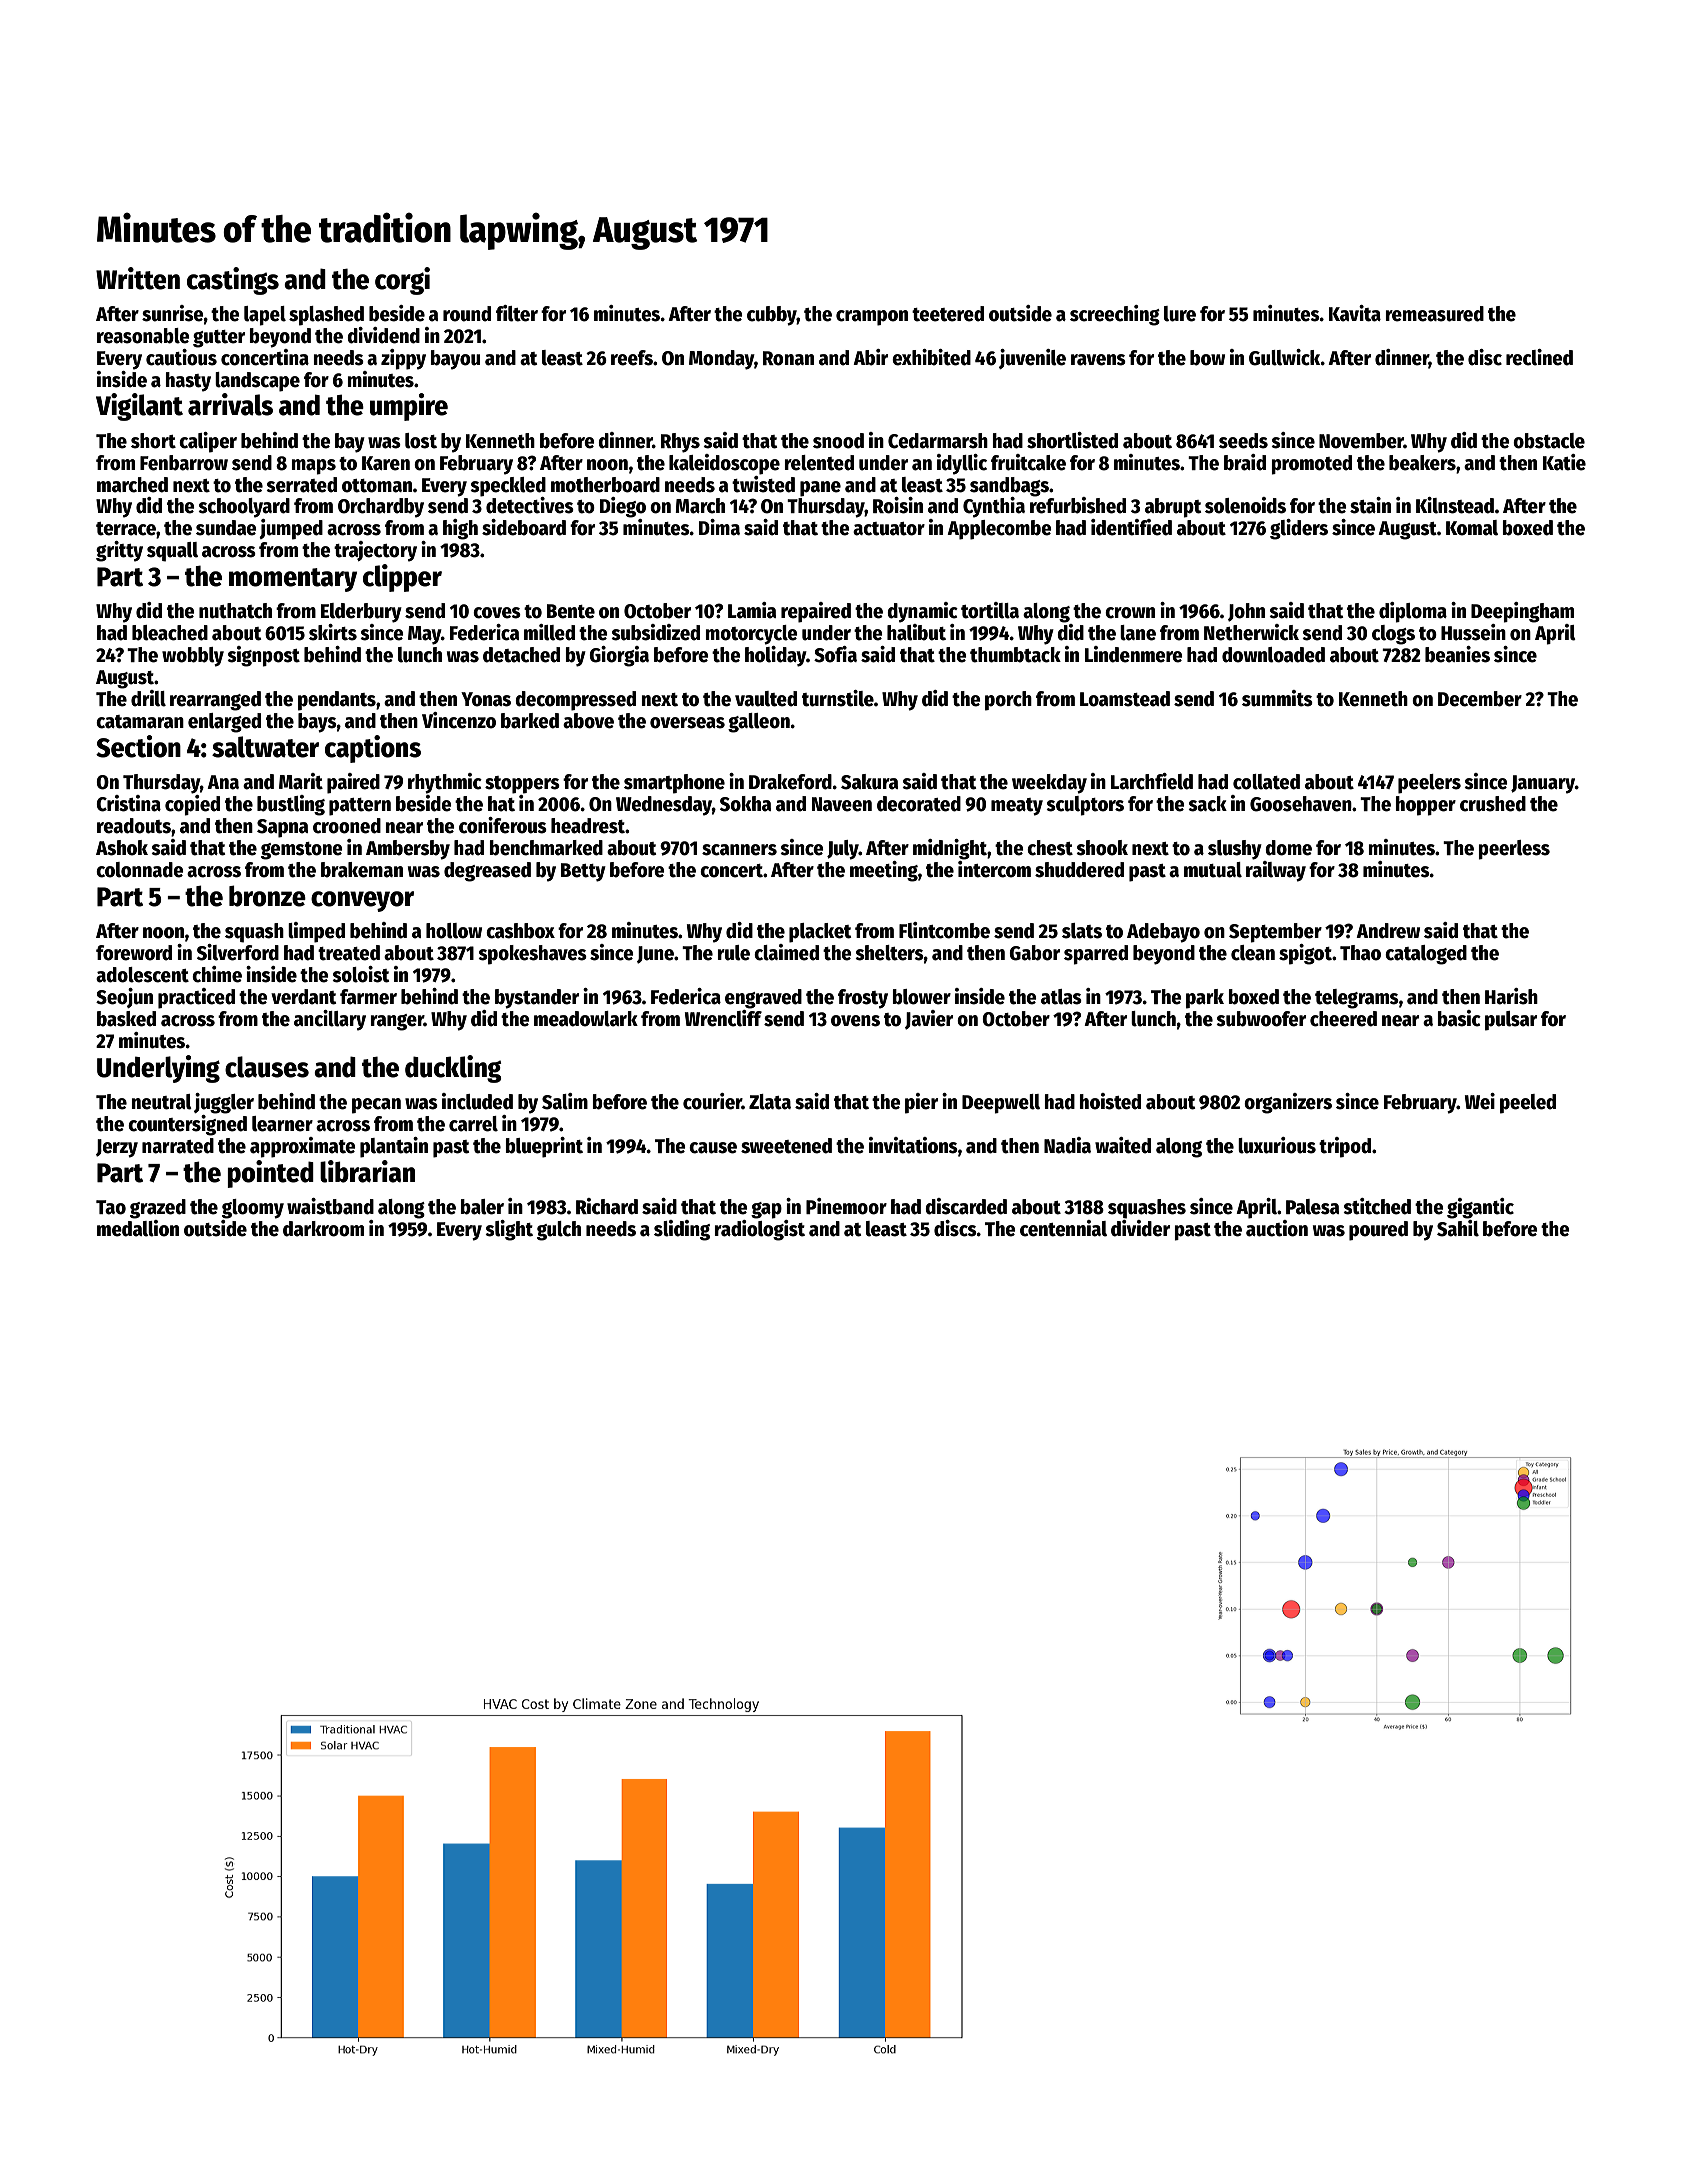  I want to click on reclined, so click(1539, 357).
